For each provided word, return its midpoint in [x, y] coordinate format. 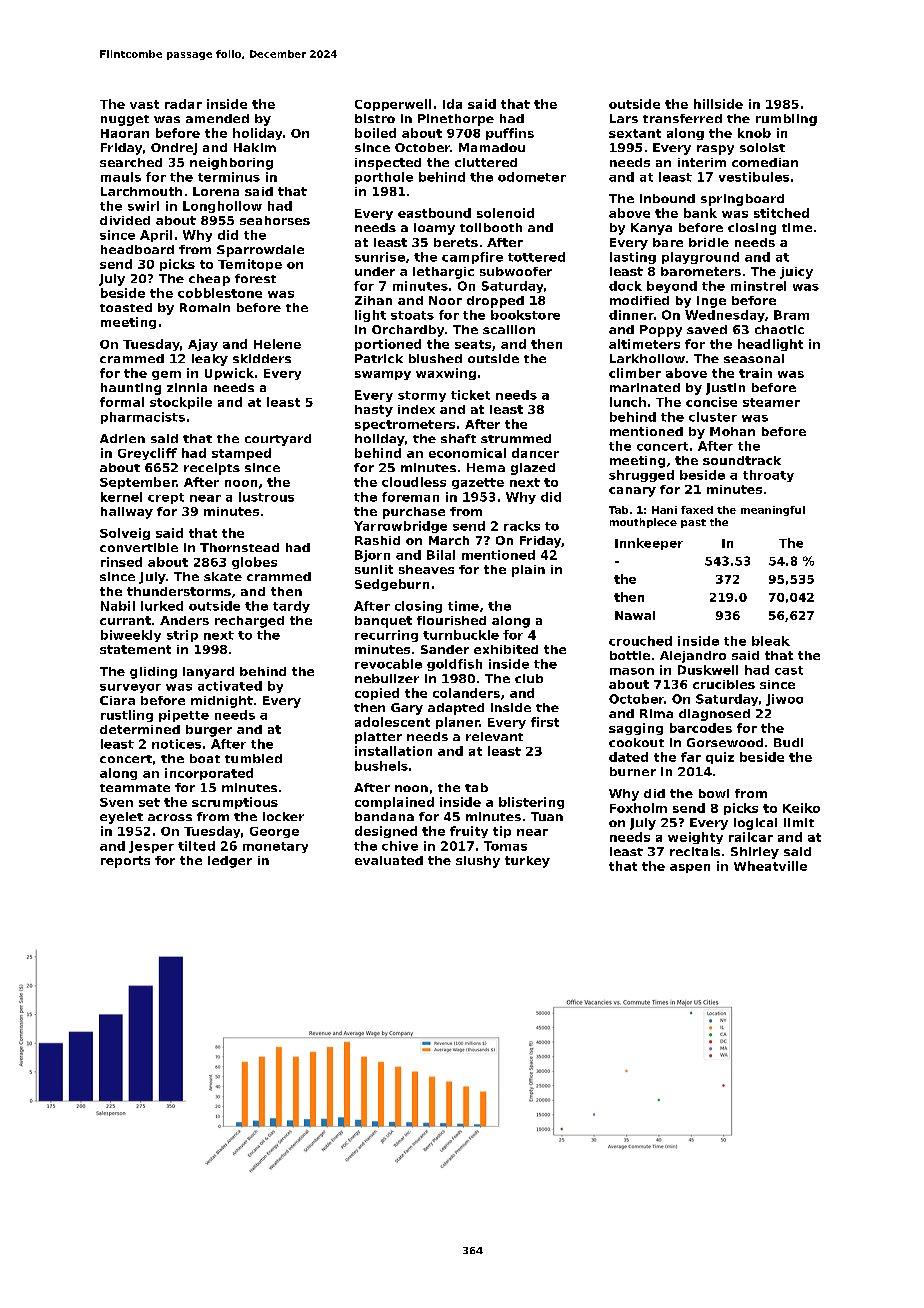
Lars [624, 118]
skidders [262, 358]
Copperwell [393, 105]
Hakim [255, 147]
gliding [153, 673]
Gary [407, 709]
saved [707, 329]
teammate [135, 788]
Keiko [801, 808]
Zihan [373, 300]
